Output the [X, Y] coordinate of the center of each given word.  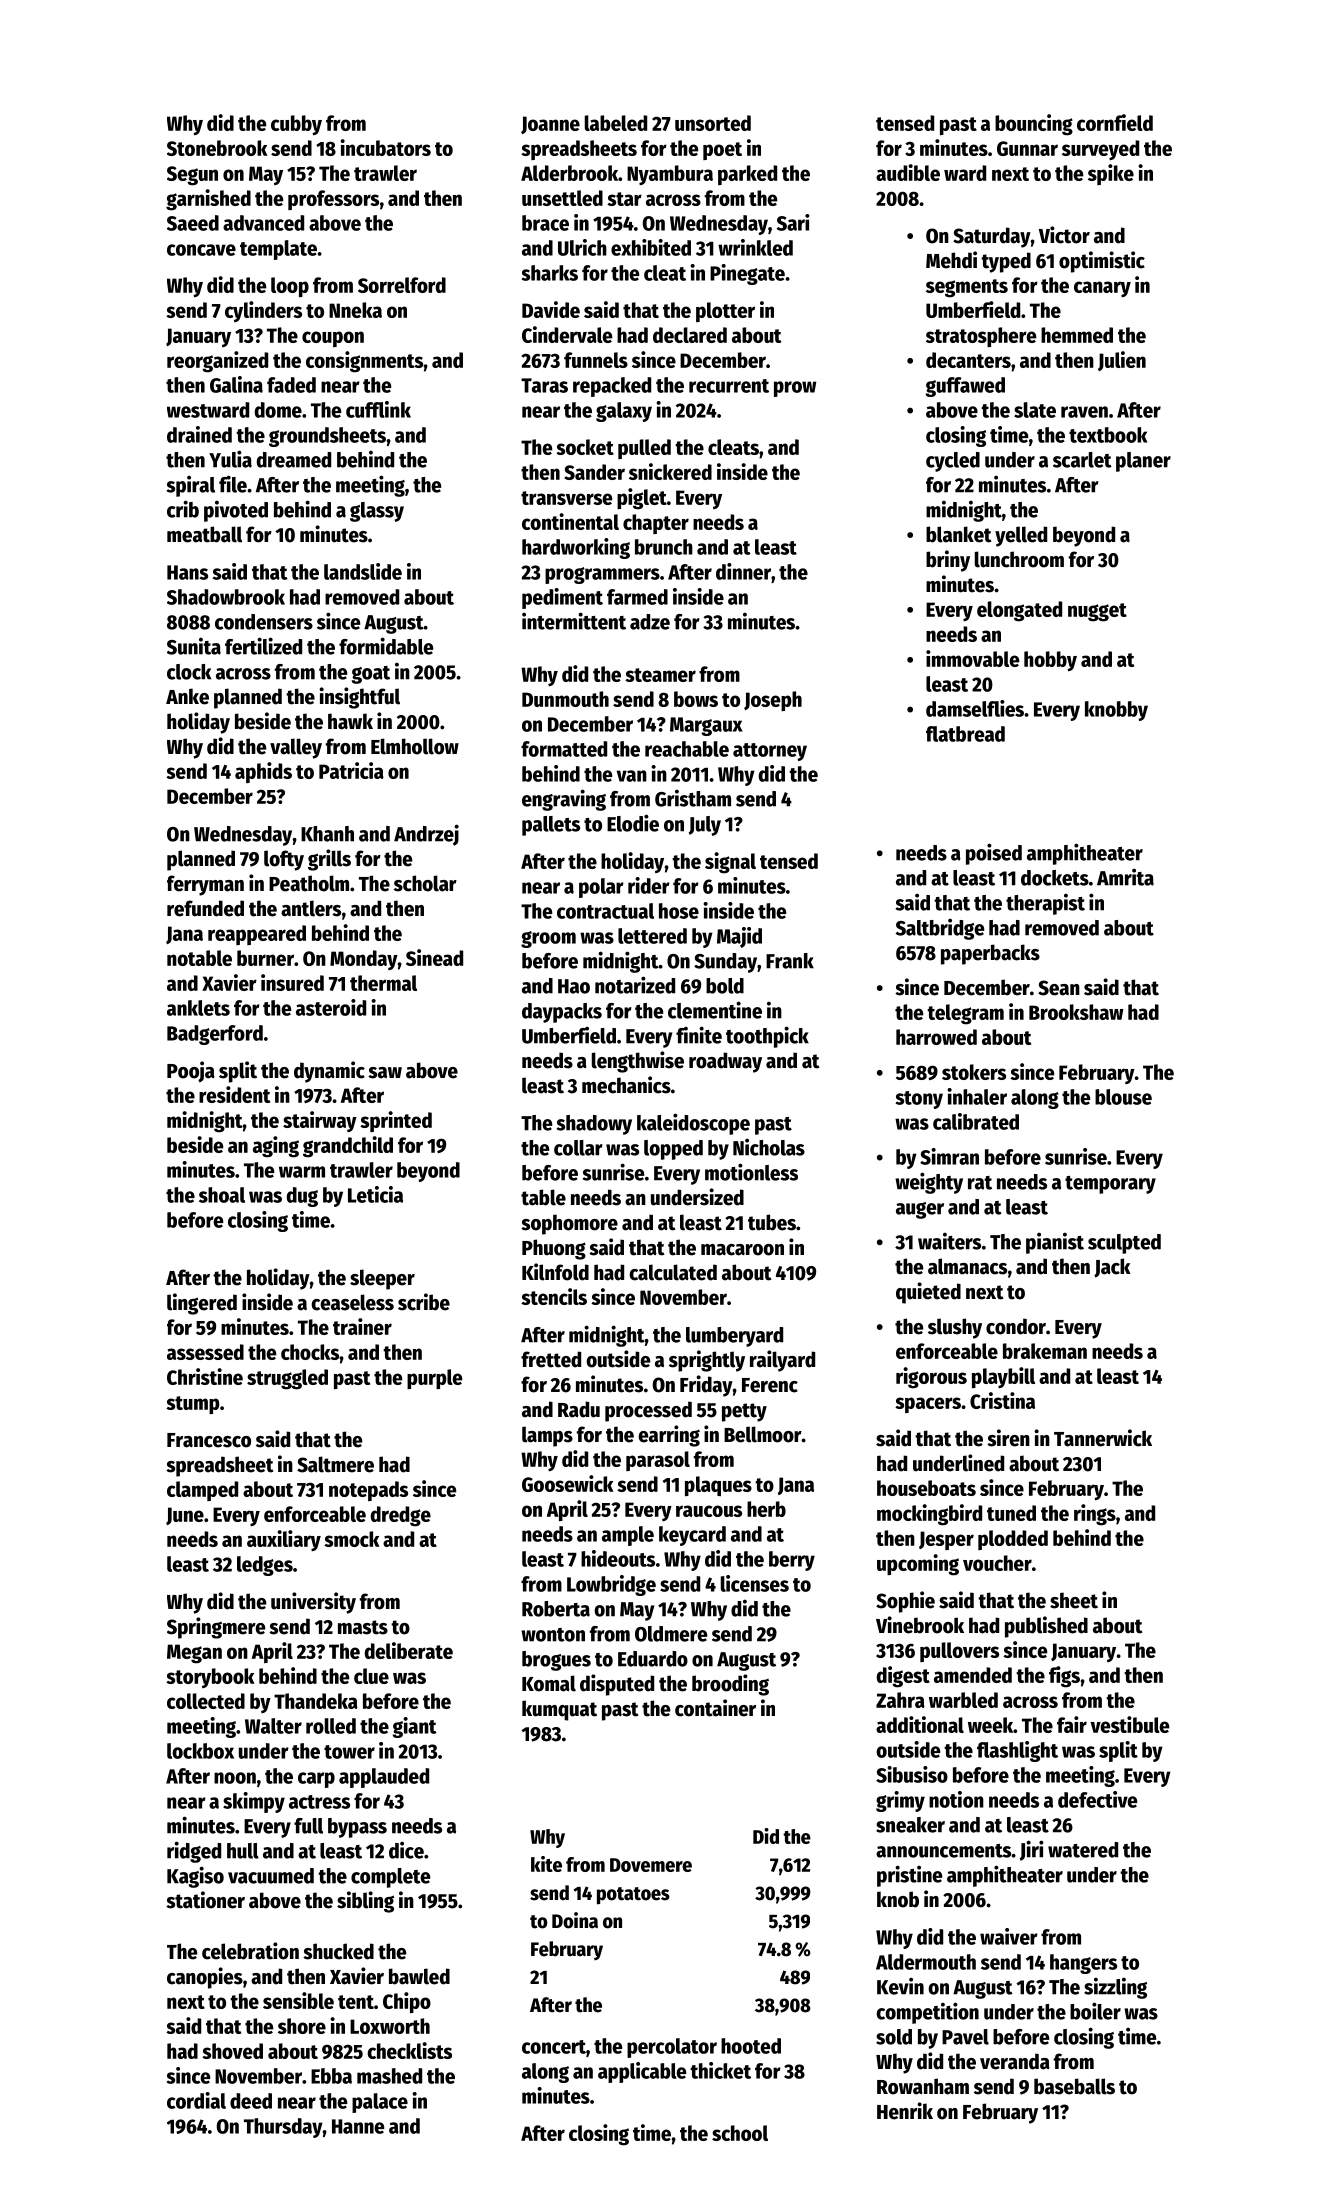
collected [206, 1701]
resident [234, 1094]
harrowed [936, 1037]
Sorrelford [402, 285]
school [740, 2133]
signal [730, 863]
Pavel [965, 2037]
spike [1111, 174]
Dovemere [651, 1865]
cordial [196, 2100]
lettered [652, 936]
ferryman [205, 885]
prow [795, 389]
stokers [974, 1072]
